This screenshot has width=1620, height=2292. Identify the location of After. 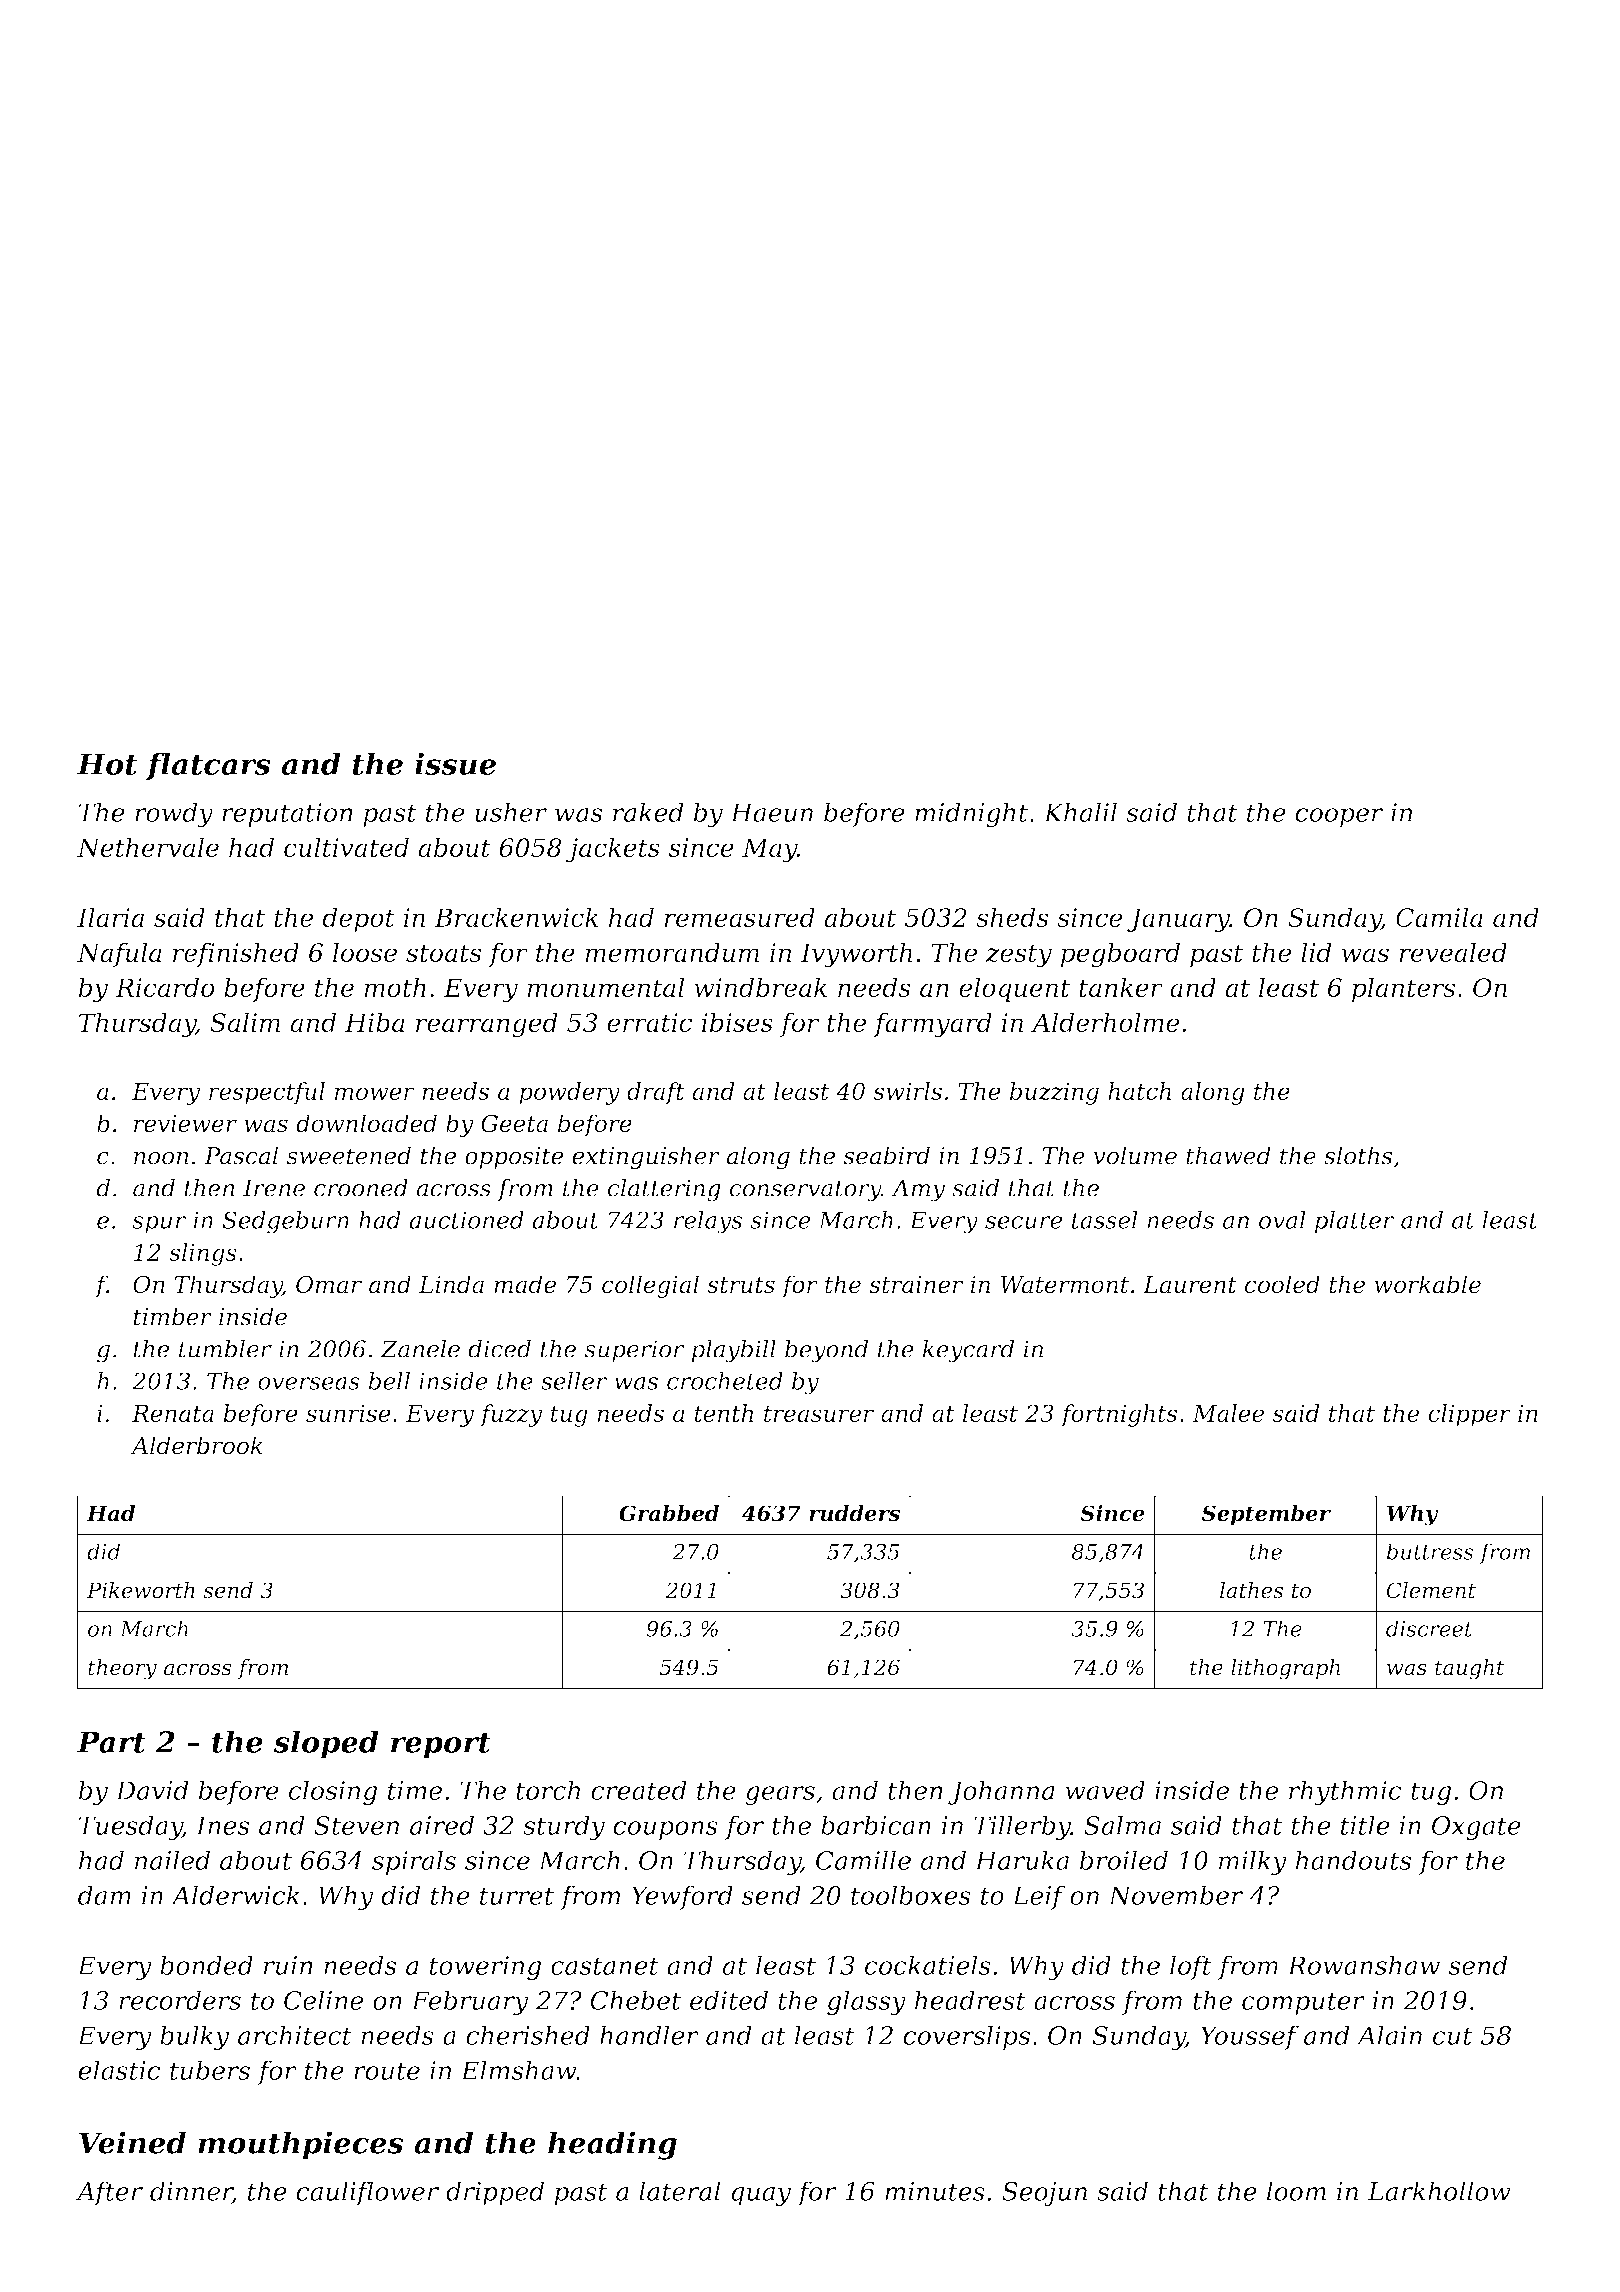
(109, 2193).
